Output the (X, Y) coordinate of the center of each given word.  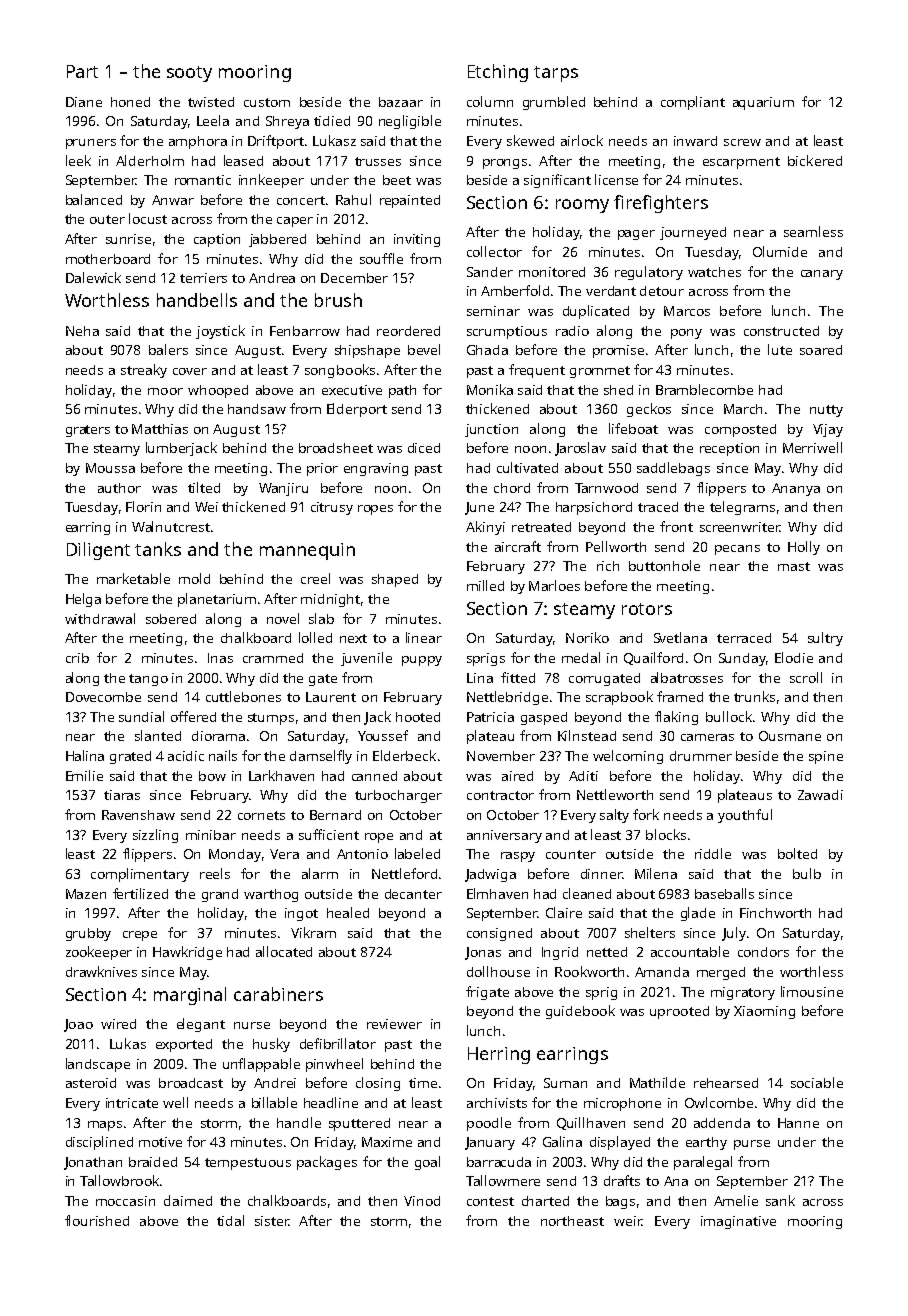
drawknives (101, 971)
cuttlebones (243, 696)
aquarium (763, 103)
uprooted (679, 1012)
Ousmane (790, 736)
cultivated (527, 467)
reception (729, 449)
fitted (518, 677)
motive (160, 1142)
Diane (84, 102)
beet (397, 180)
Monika (490, 389)
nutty (826, 411)
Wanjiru (283, 489)
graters (88, 431)
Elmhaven (497, 893)
